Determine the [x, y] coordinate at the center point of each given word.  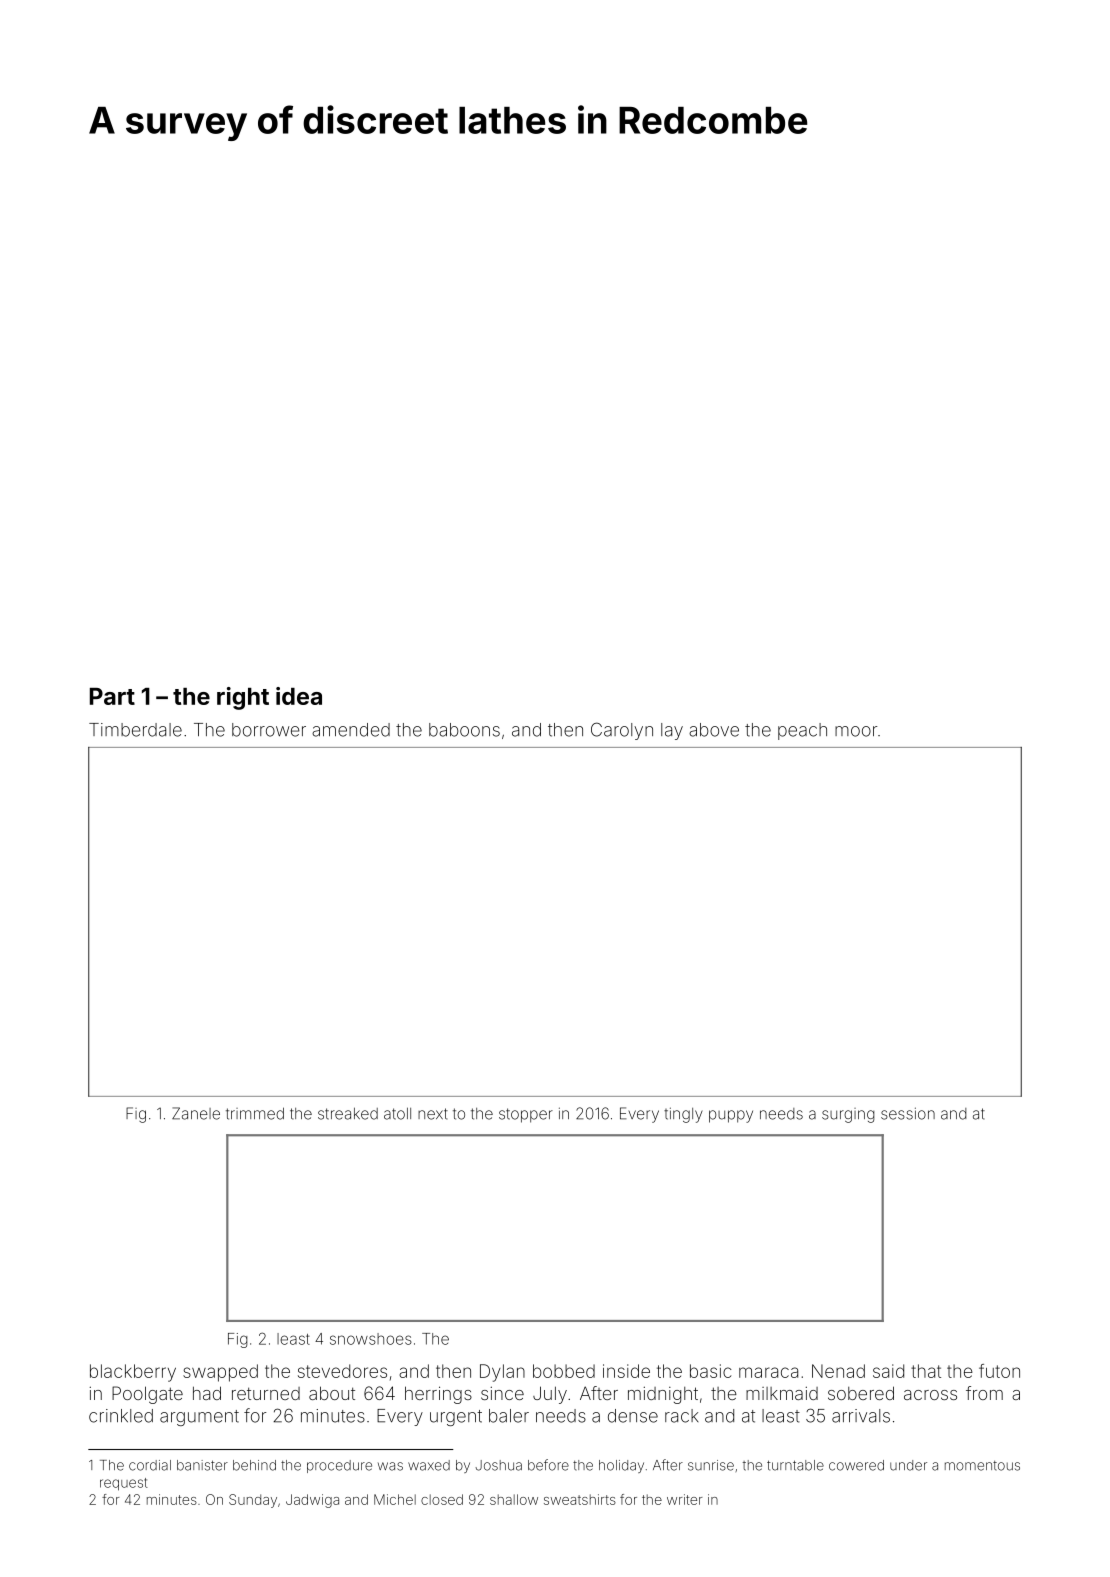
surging [848, 1115]
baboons [464, 730]
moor [856, 731]
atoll [397, 1114]
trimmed [255, 1113]
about [332, 1393]
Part [112, 696]
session [908, 1113]
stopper [526, 1115]
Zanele [196, 1113]
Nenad [838, 1371]
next [433, 1114]
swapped [220, 1373]
